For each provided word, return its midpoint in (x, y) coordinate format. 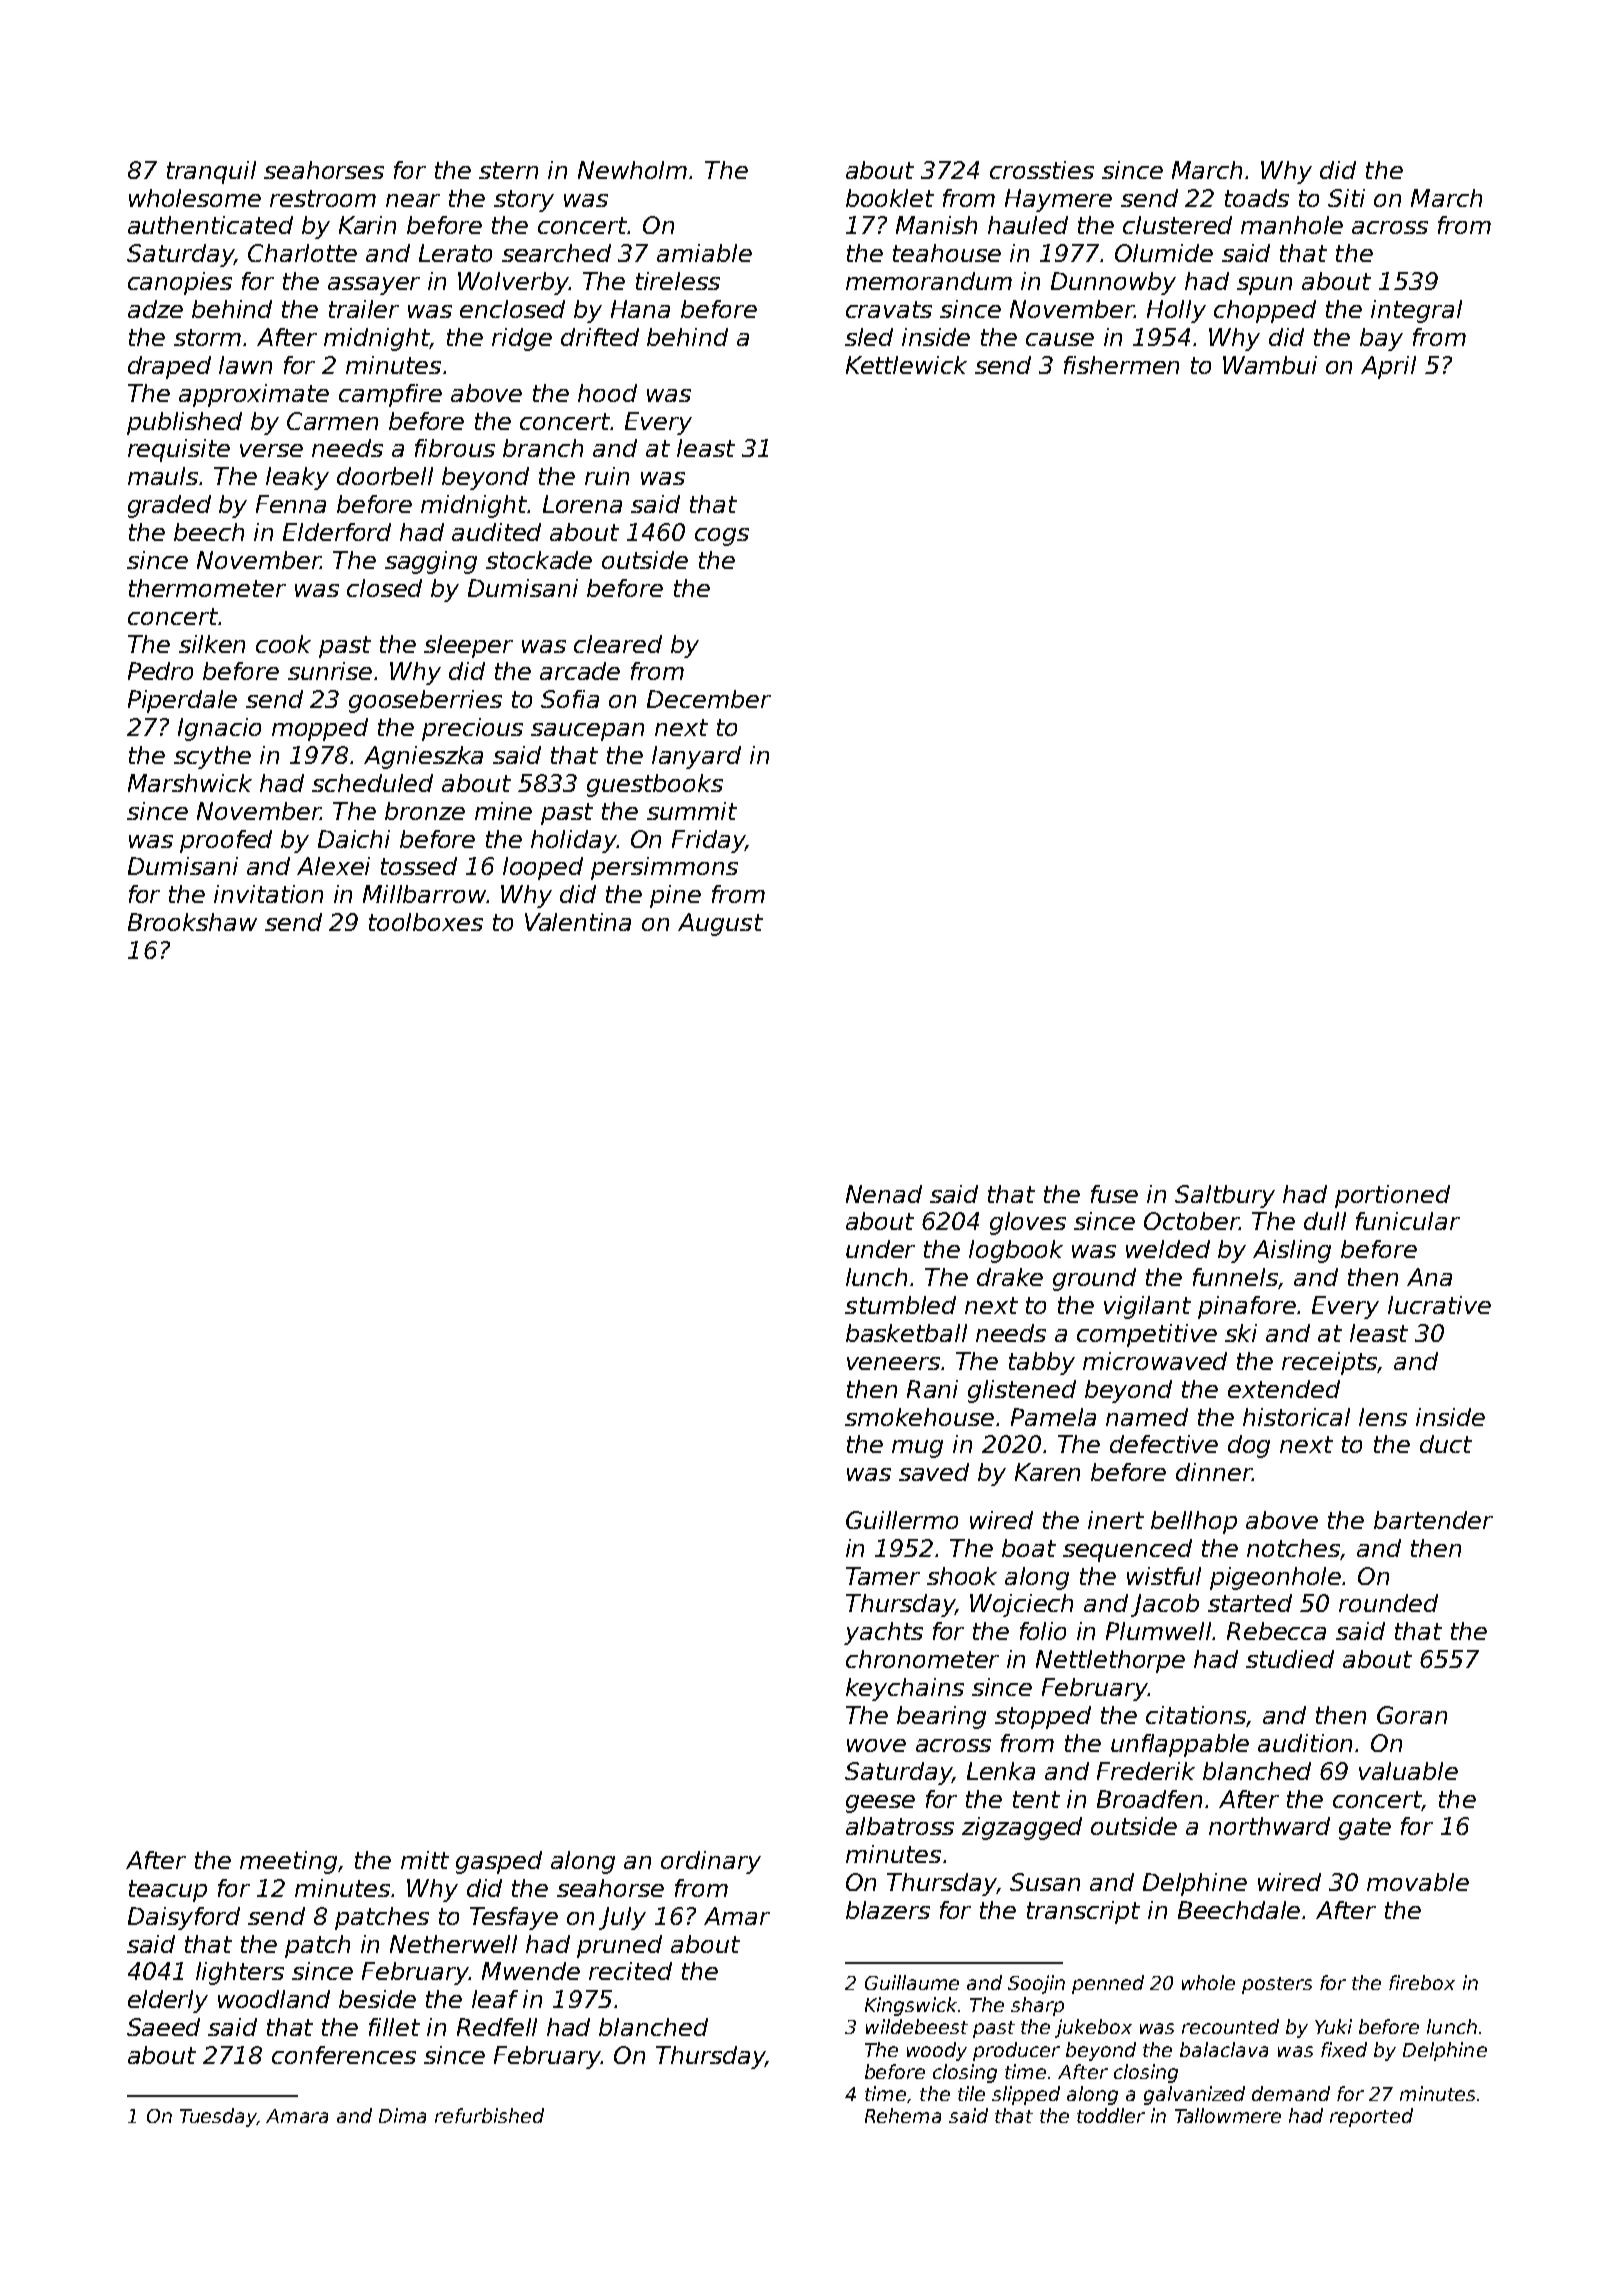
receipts (1330, 1363)
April (1388, 367)
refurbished (489, 2115)
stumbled (900, 1305)
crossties (1042, 170)
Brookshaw (192, 922)
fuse (1114, 1194)
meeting (288, 1862)
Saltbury (1225, 1196)
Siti (1346, 198)
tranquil (211, 172)
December (709, 699)
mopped (320, 729)
